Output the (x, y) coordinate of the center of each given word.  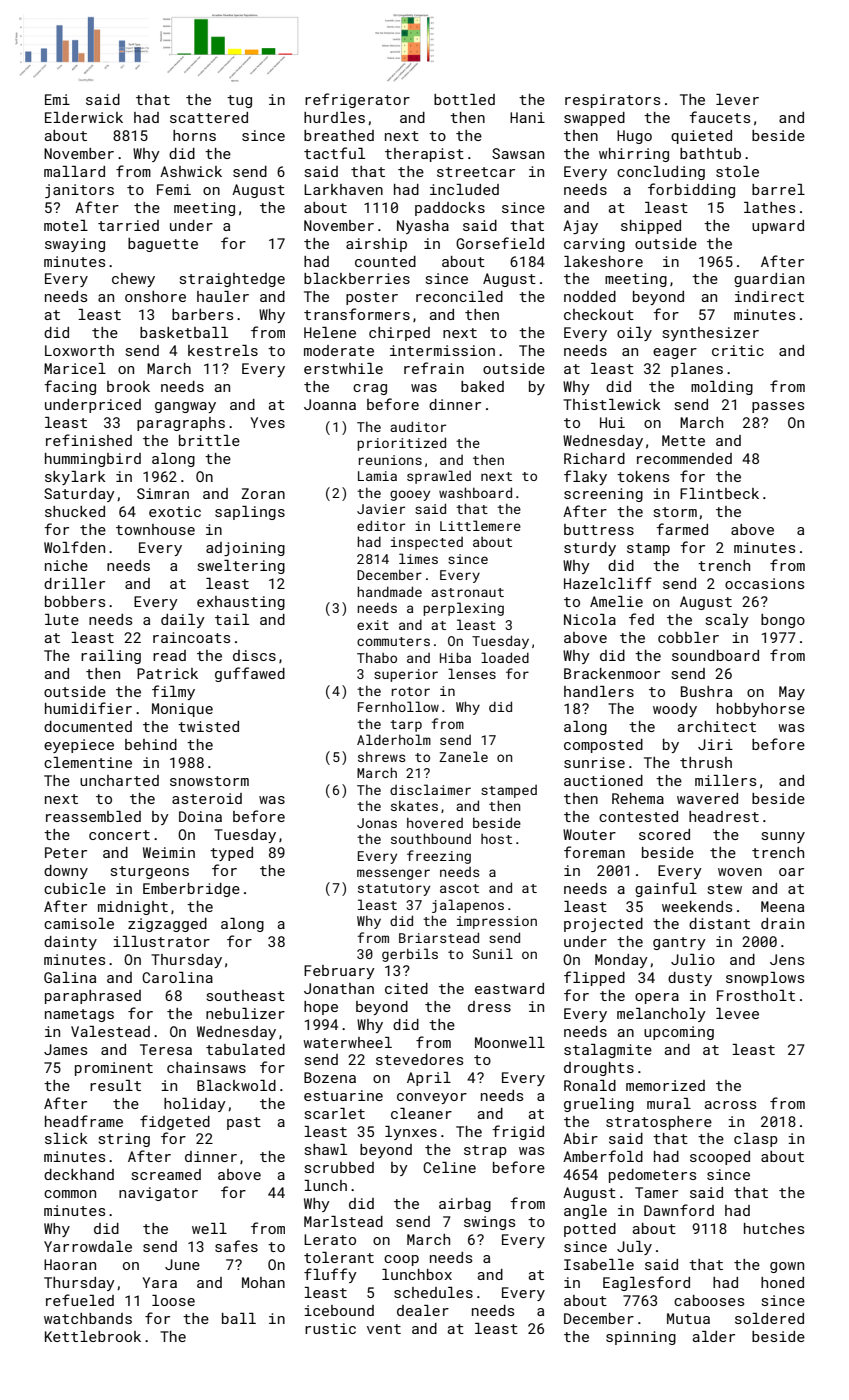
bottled (464, 99)
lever (737, 99)
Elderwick (84, 117)
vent (384, 1329)
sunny (783, 837)
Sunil (493, 953)
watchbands (88, 1318)
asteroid (207, 798)
